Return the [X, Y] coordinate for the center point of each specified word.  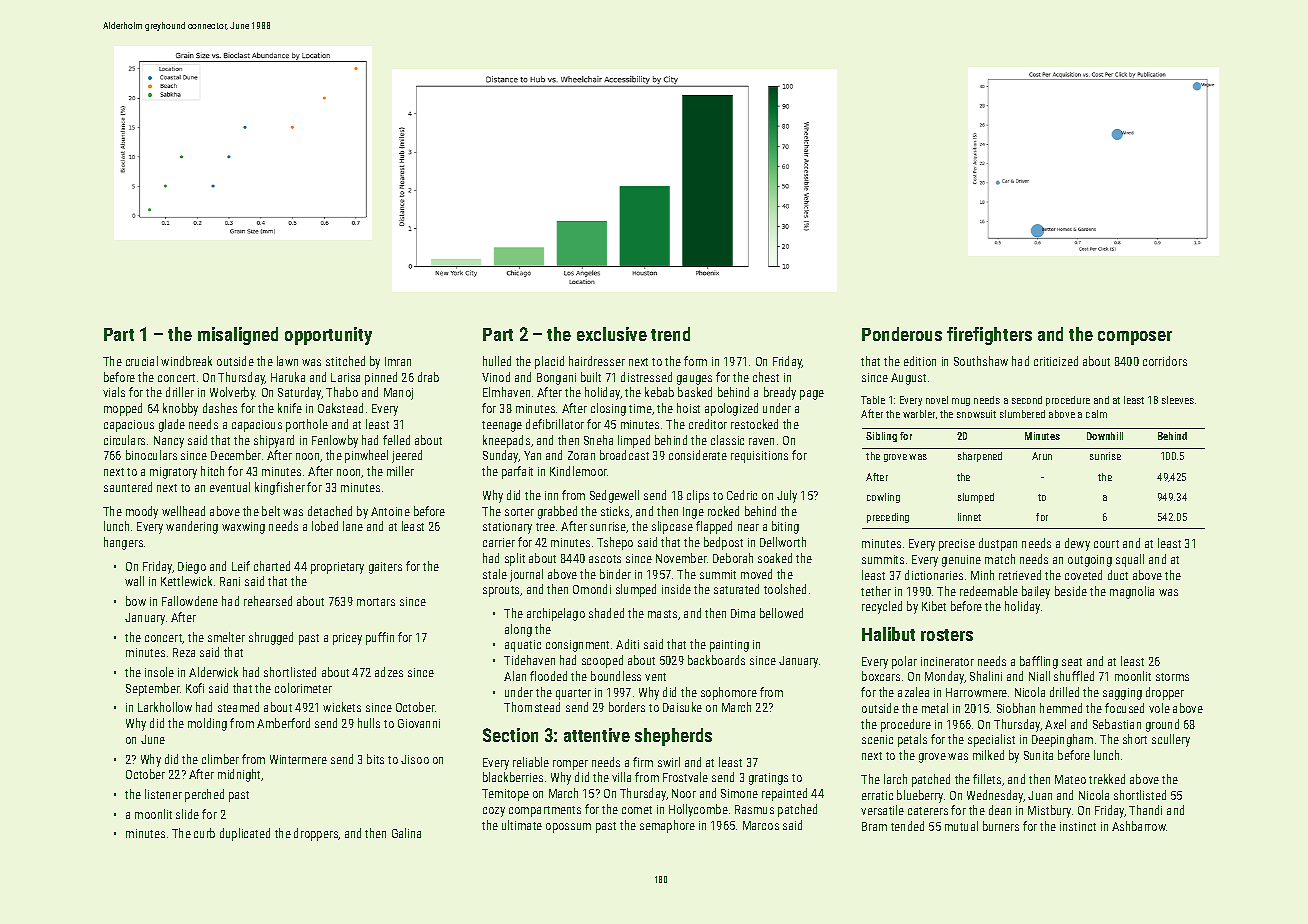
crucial [142, 361]
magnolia [1132, 592]
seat [1072, 662]
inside [676, 589]
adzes [389, 672]
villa [621, 777]
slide [187, 814]
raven [761, 441]
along [518, 630]
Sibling [881, 437]
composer [1135, 338]
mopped [123, 409]
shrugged [271, 638]
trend [670, 334]
